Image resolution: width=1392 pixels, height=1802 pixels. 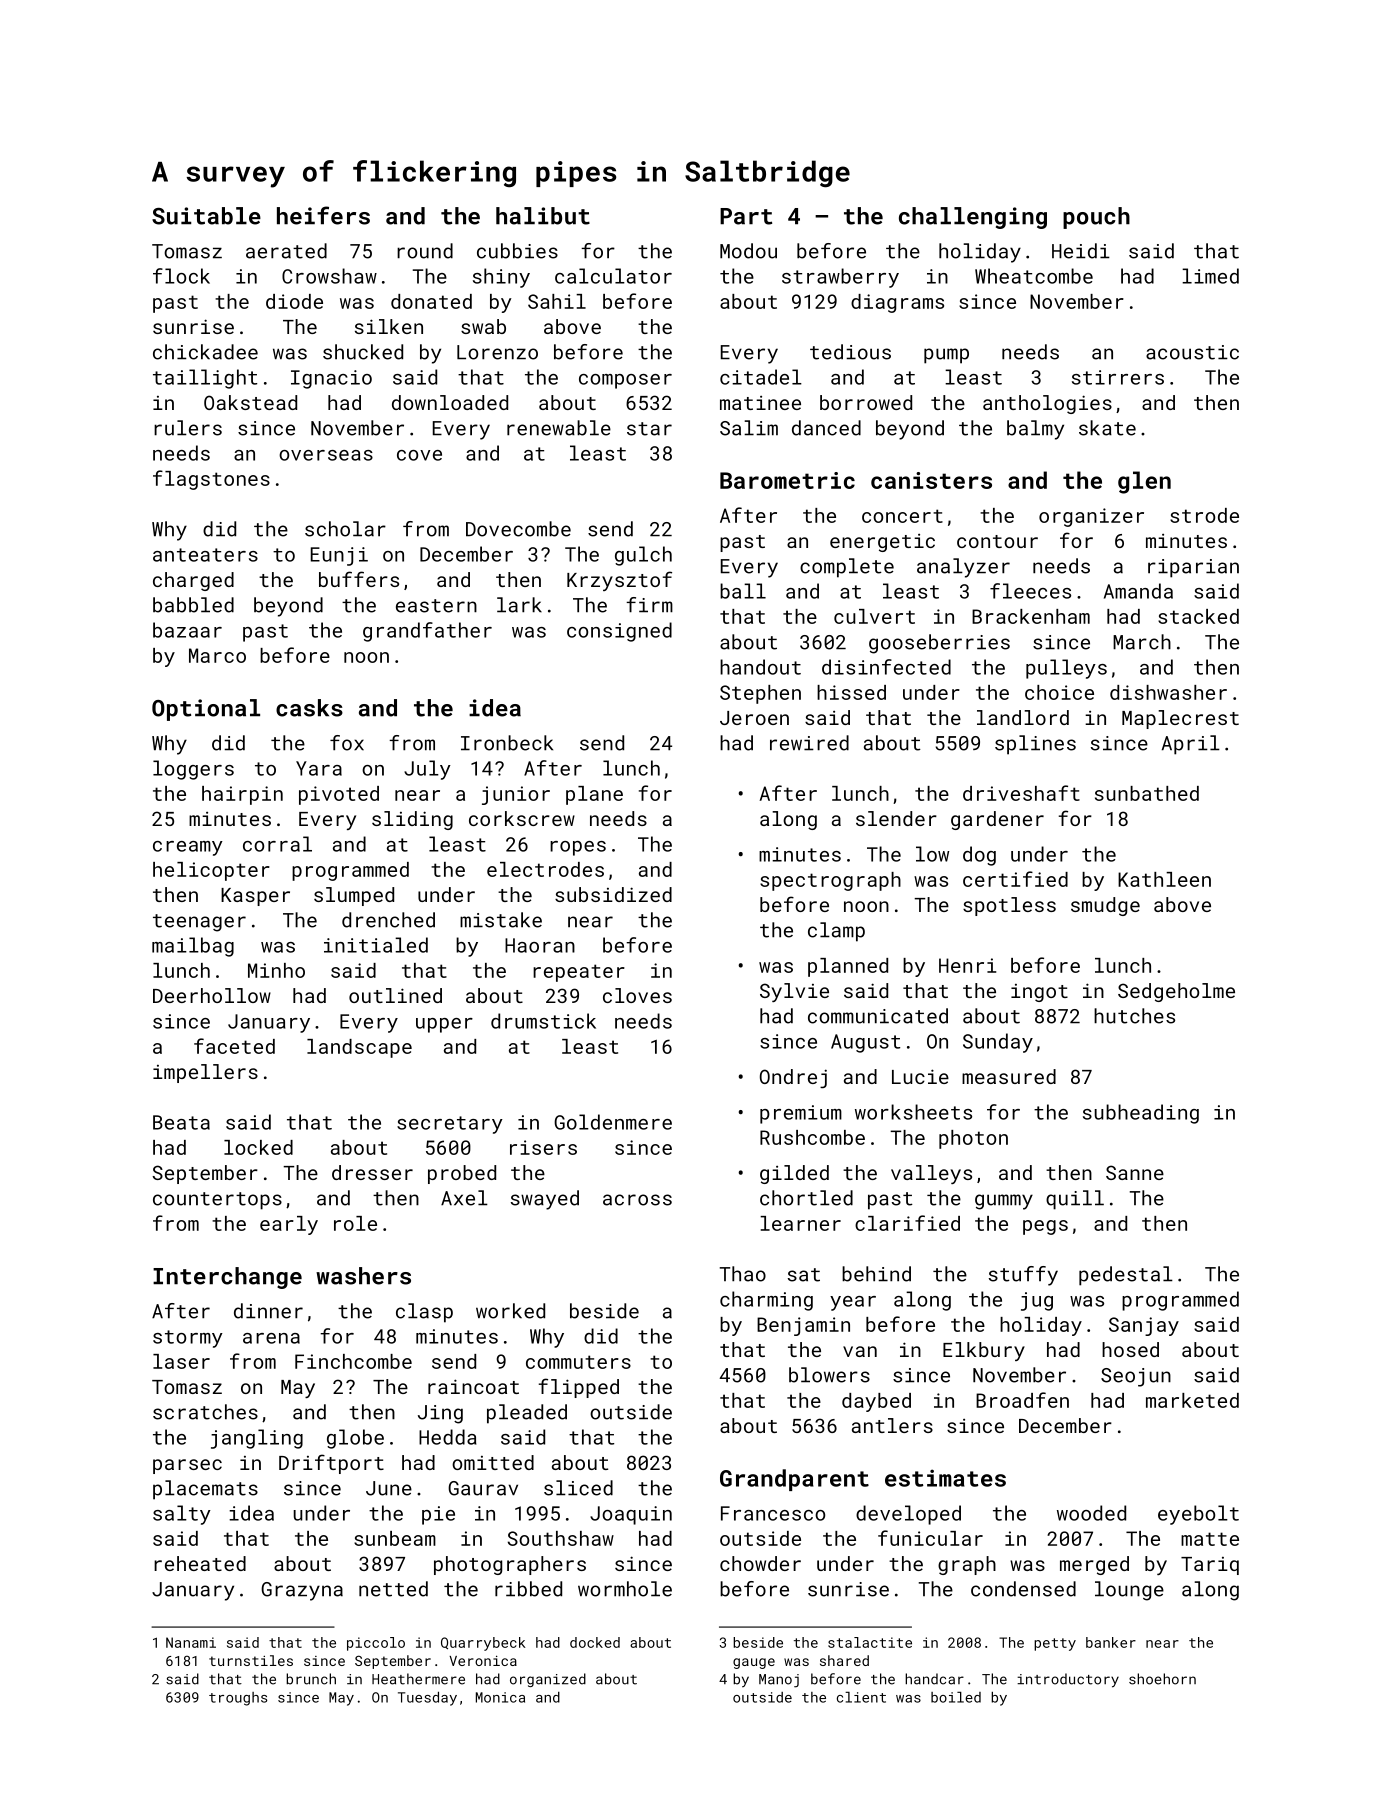 What do you see at coordinates (984, 1351) in the screenshot?
I see `Elkbury` at bounding box center [984, 1351].
